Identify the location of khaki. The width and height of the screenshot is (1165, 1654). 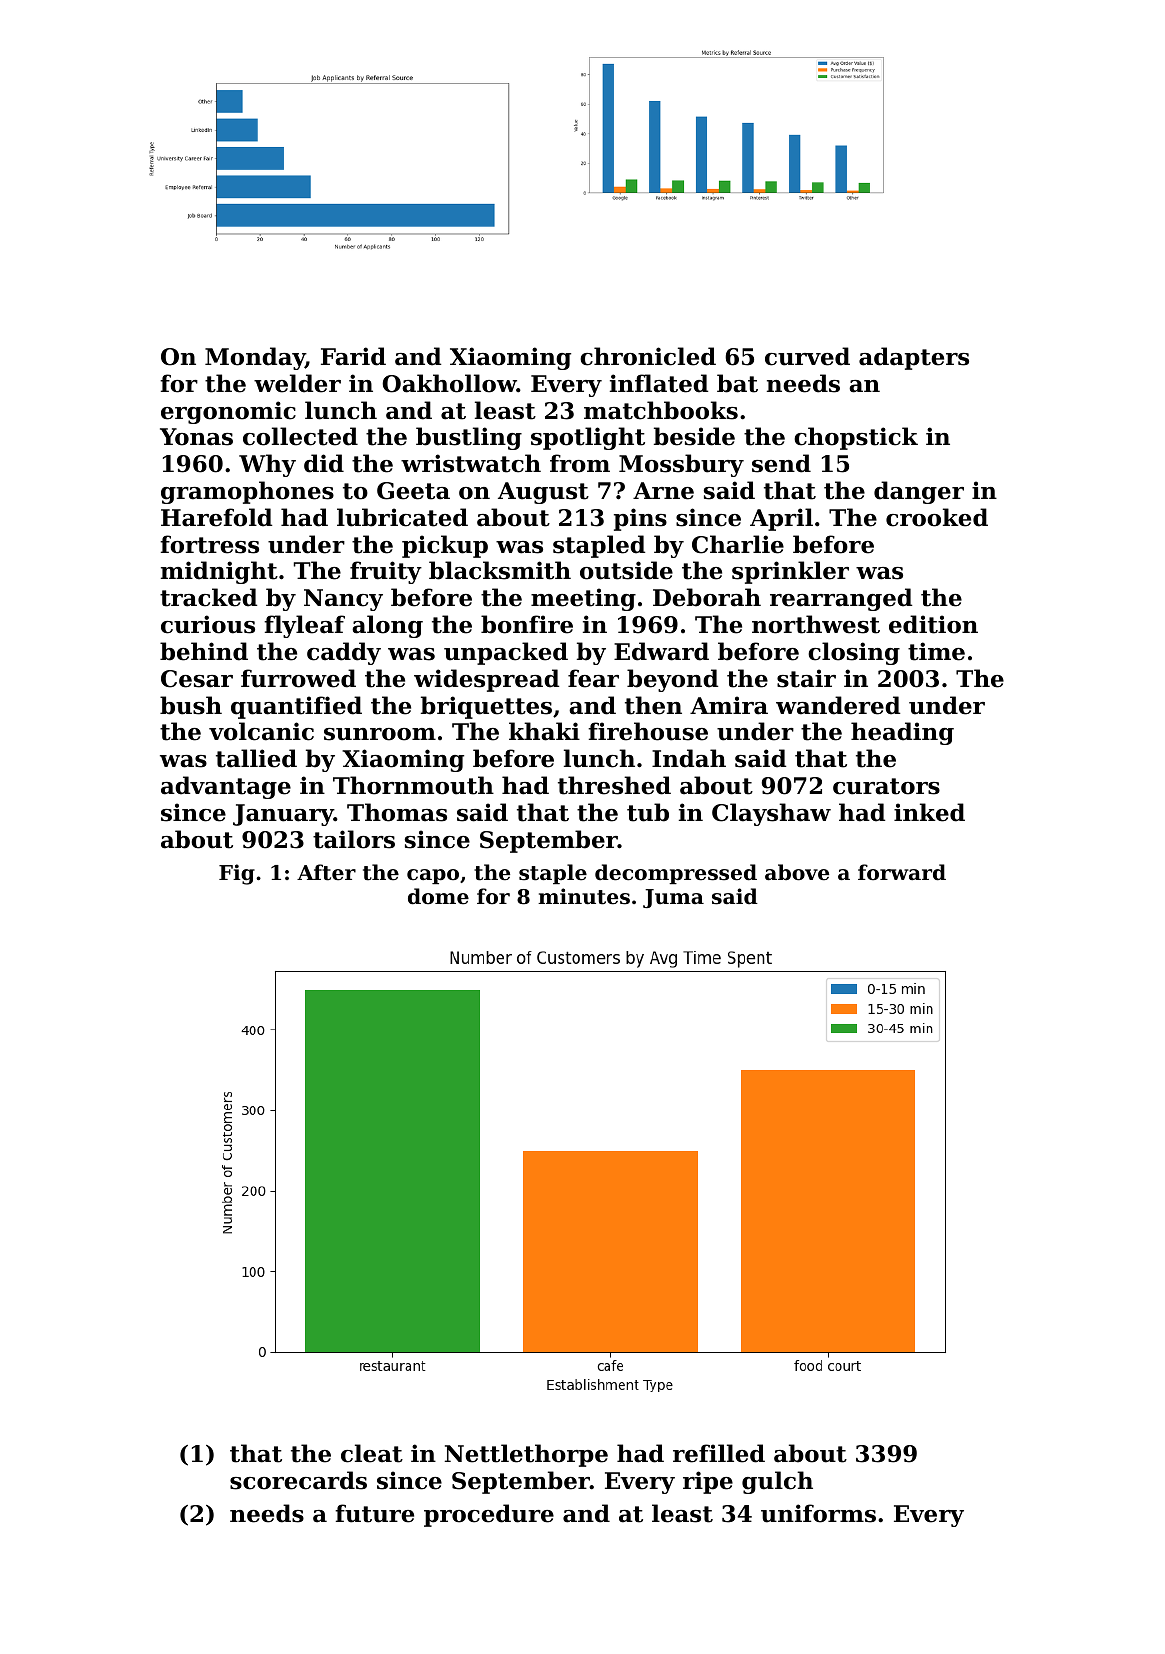
(544, 731).
